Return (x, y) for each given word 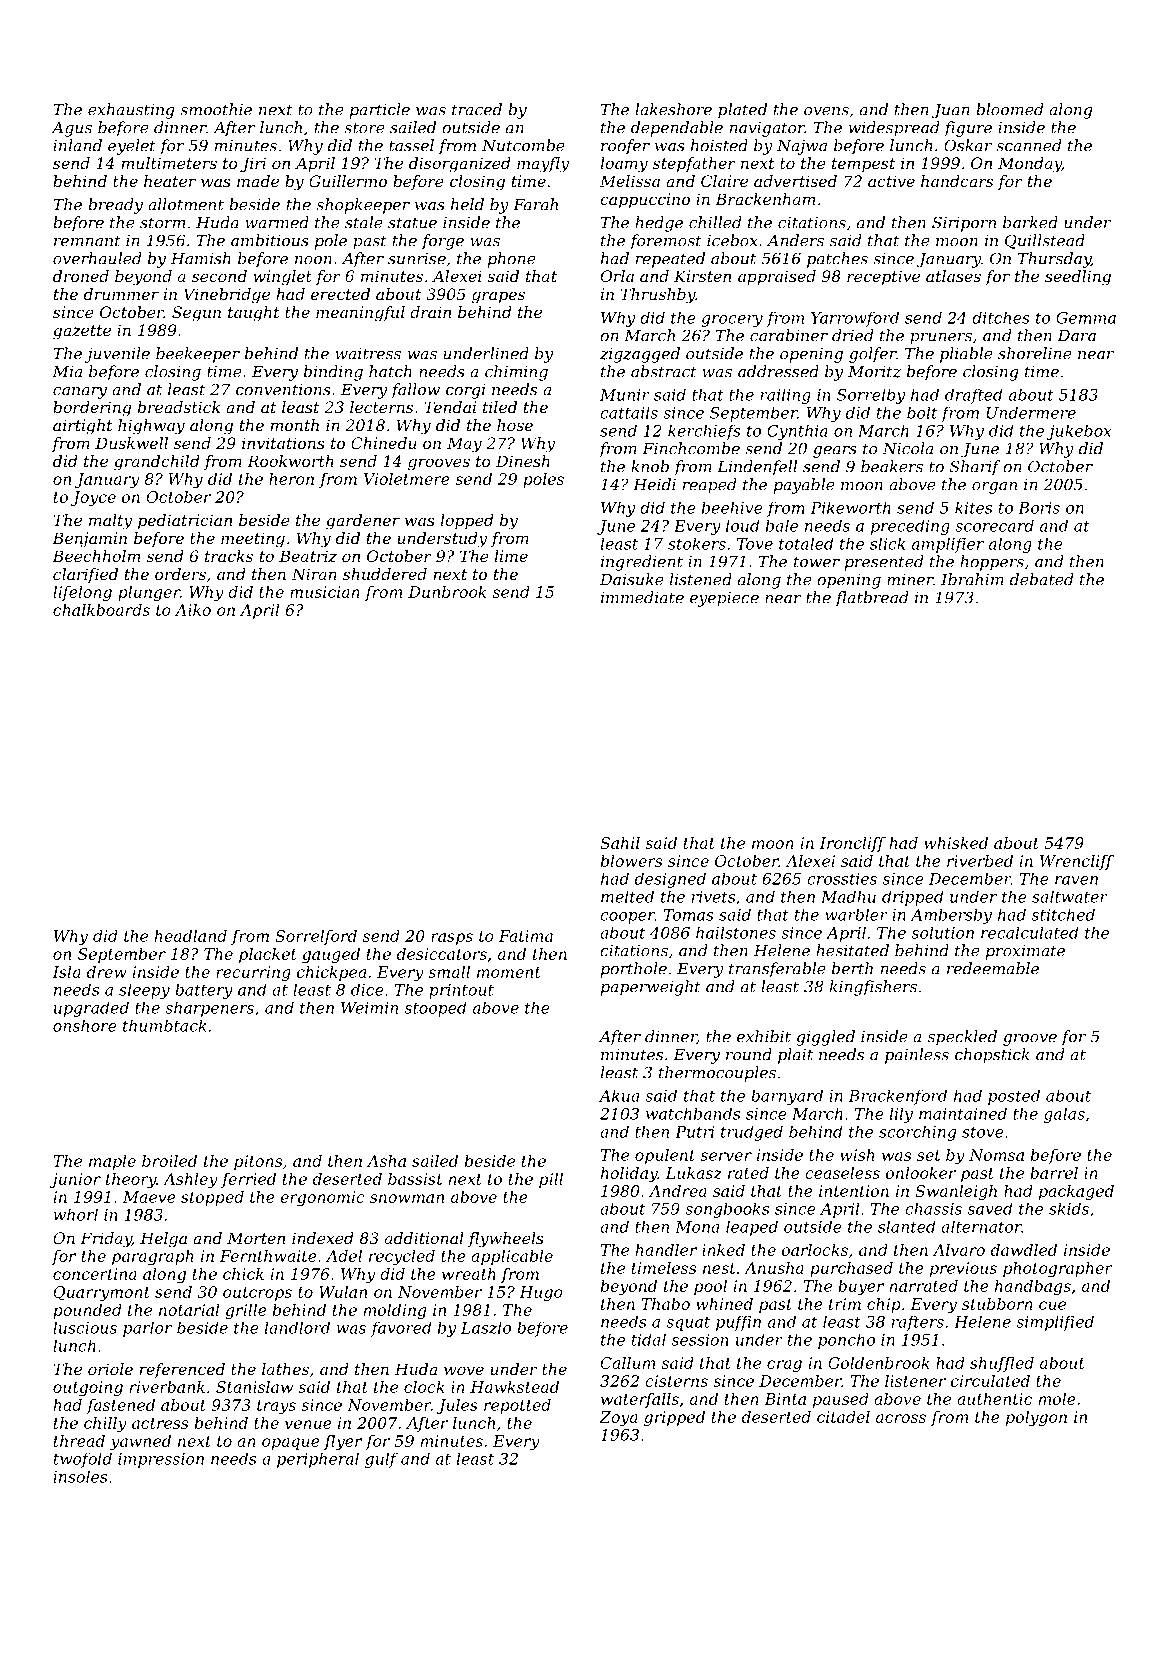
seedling (1078, 278)
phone (512, 260)
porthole (634, 970)
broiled (169, 1161)
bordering (92, 409)
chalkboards (101, 610)
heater (170, 181)
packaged (1076, 1192)
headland (190, 936)
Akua (619, 1096)
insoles (80, 1476)
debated (1042, 579)
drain (430, 312)
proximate (1025, 952)
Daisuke (632, 579)
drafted (974, 396)
